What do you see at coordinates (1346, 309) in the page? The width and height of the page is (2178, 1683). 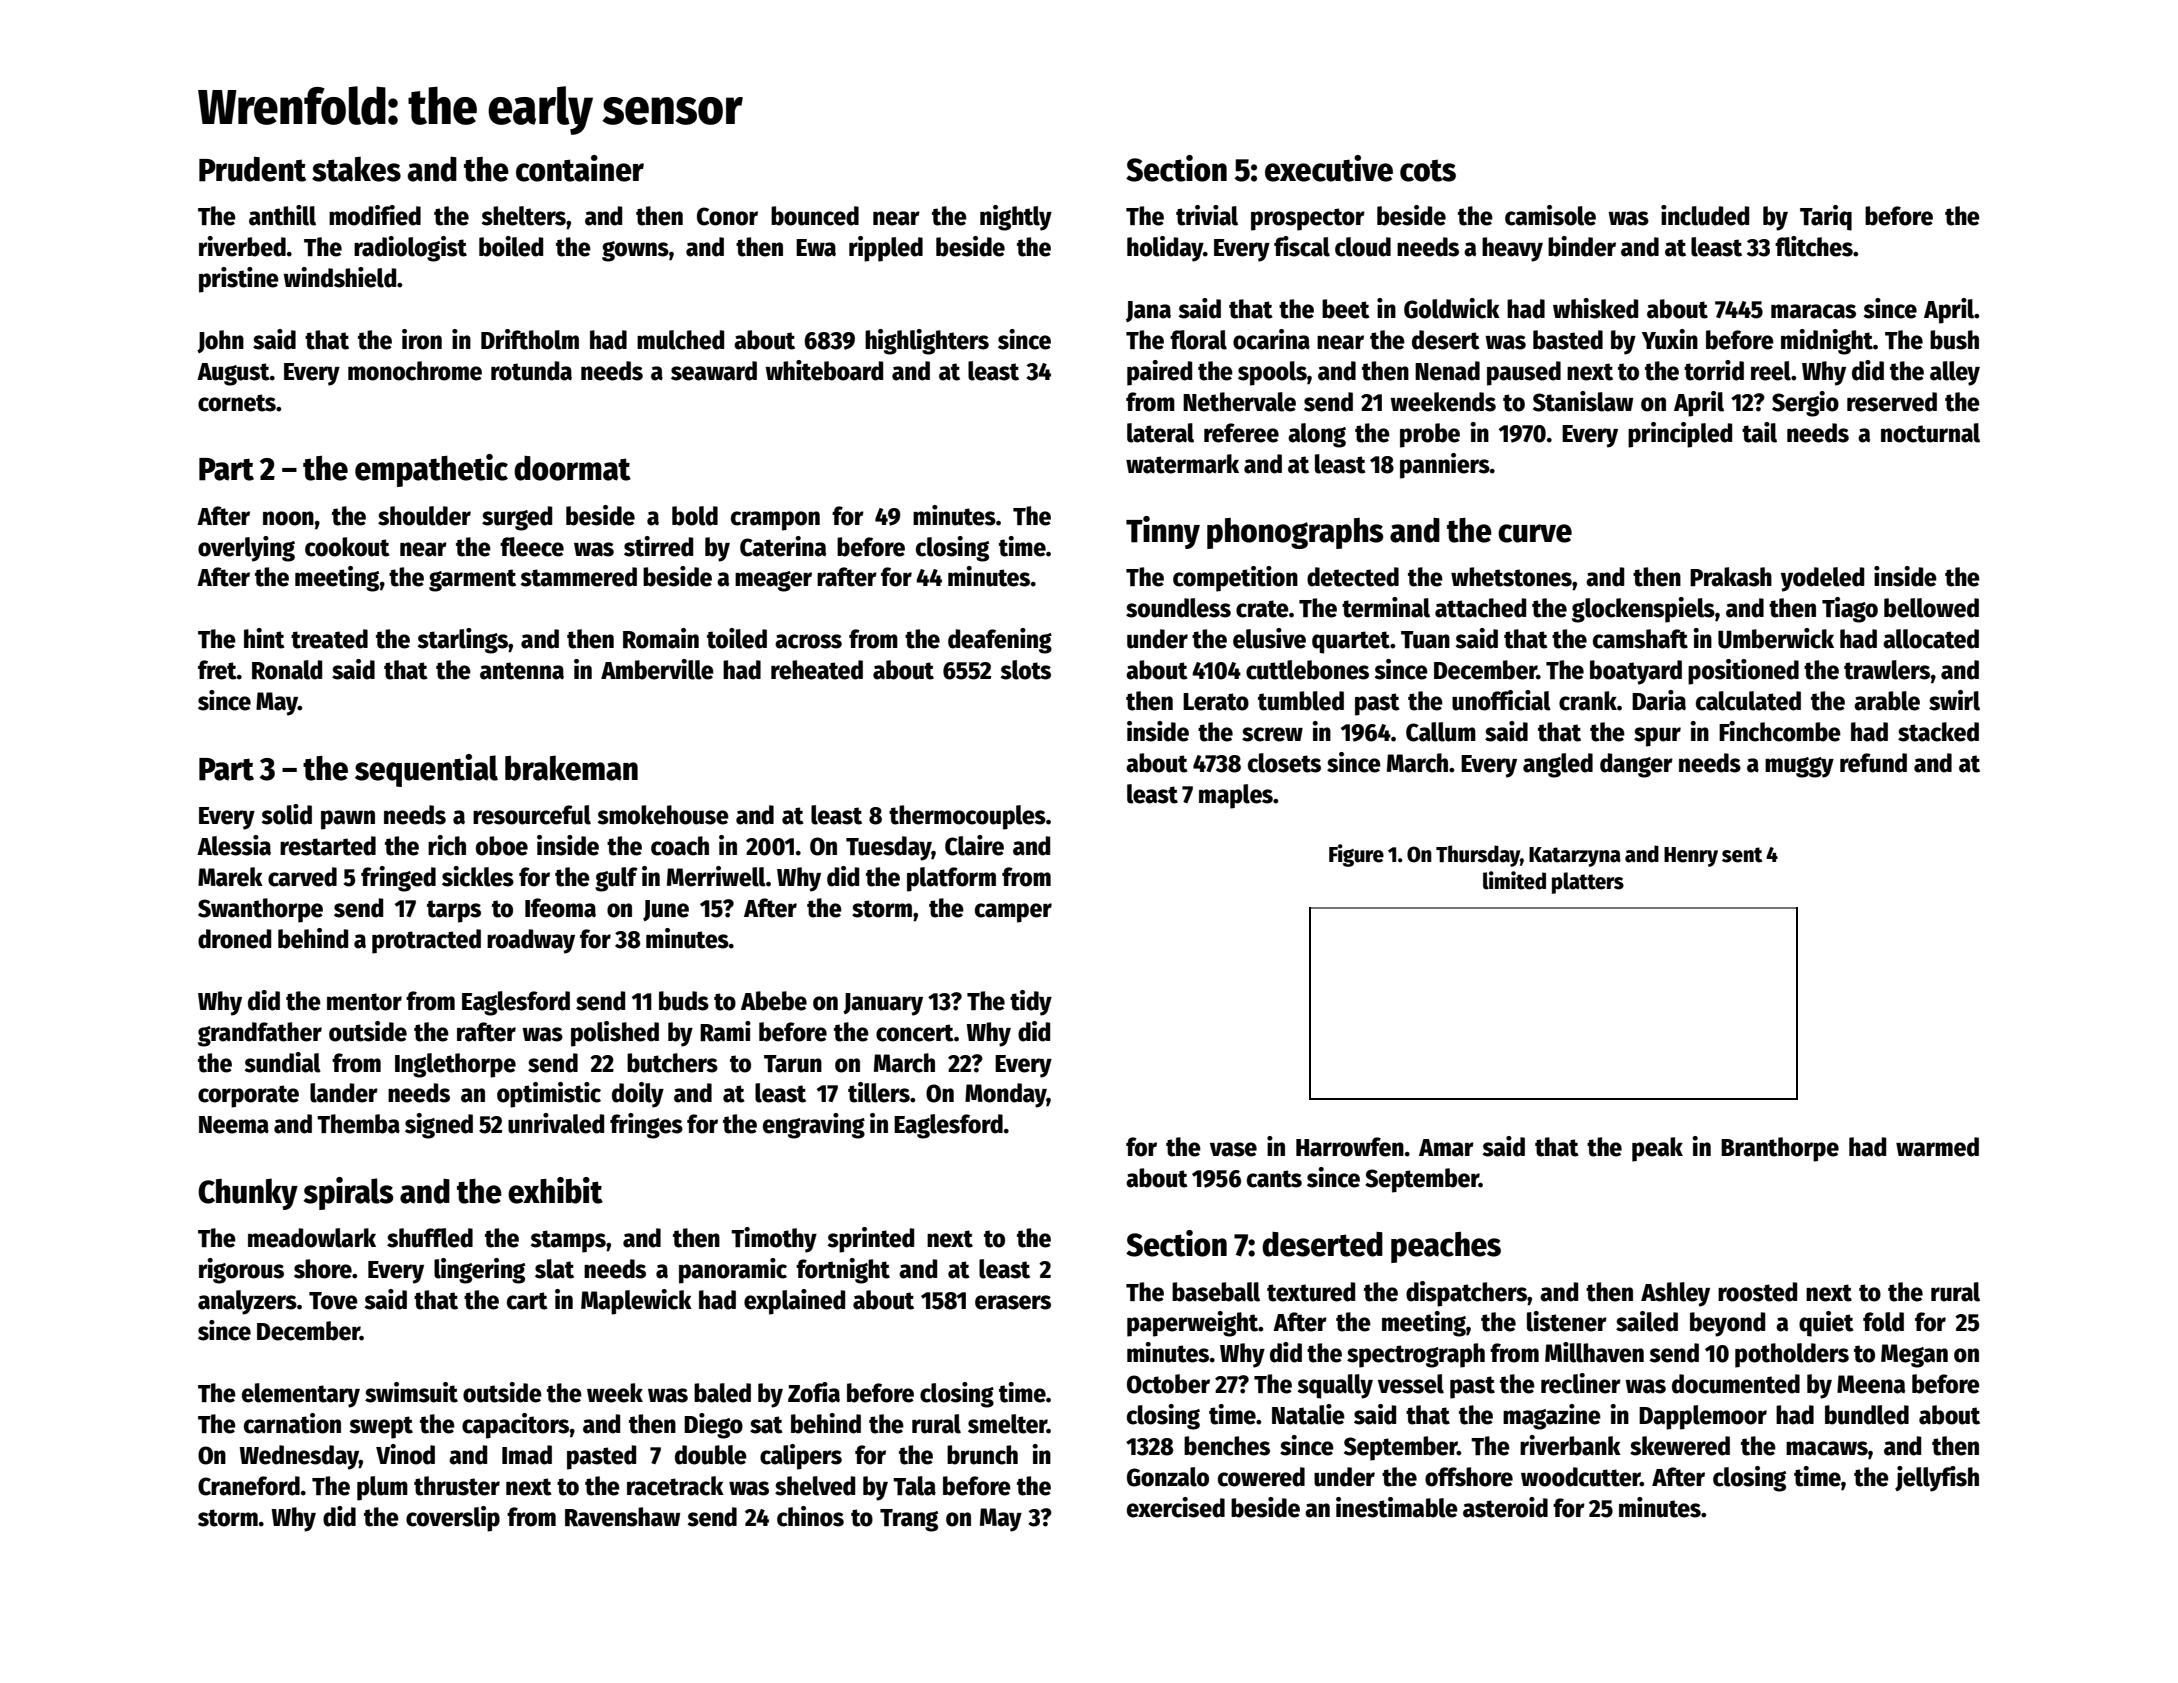 I see `beet` at bounding box center [1346, 309].
